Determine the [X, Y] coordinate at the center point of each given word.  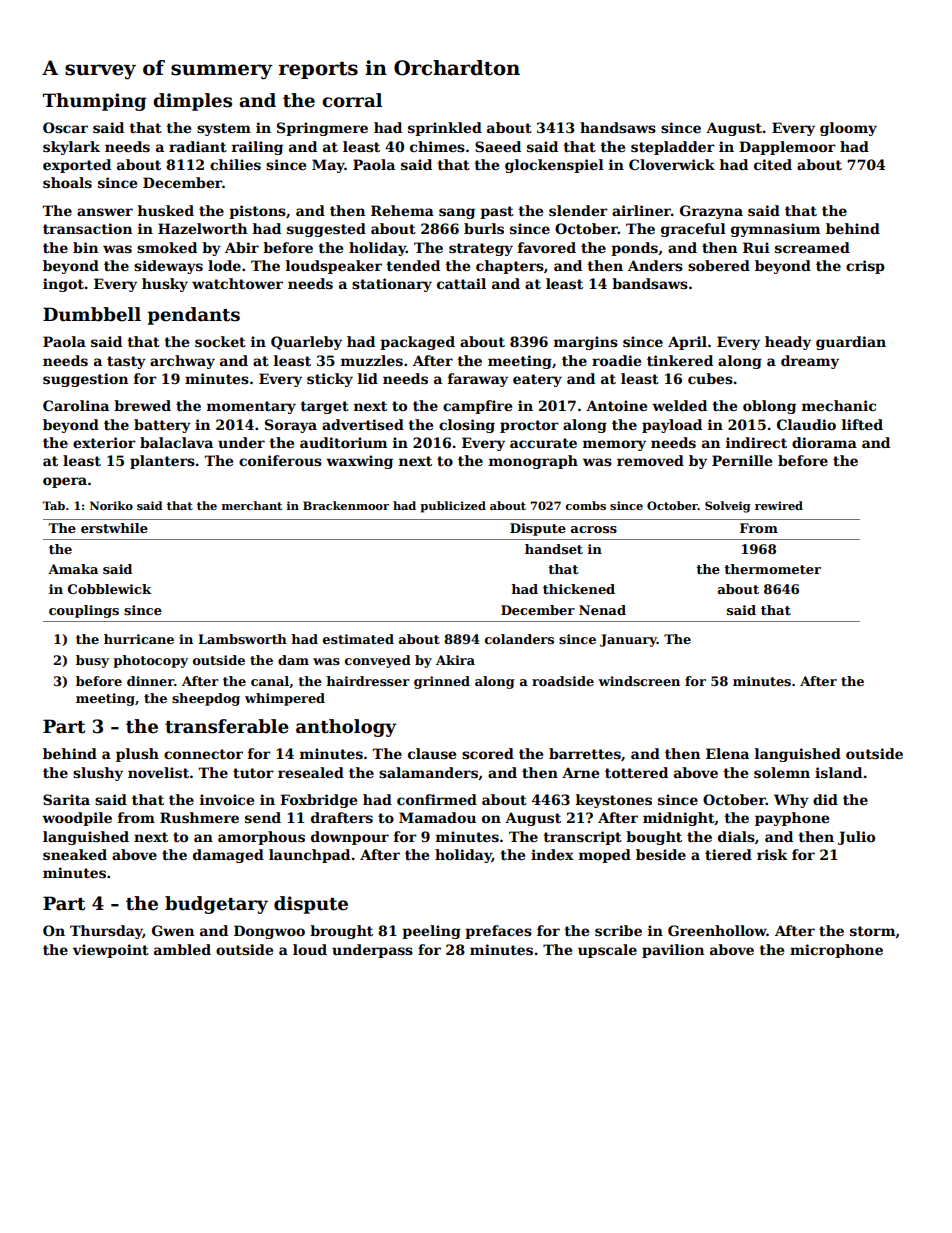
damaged [228, 856]
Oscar [65, 127]
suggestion [85, 380]
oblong [769, 407]
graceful [693, 230]
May [328, 166]
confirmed [437, 799]
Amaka [73, 569]
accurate [543, 443]
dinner [150, 681]
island [838, 772]
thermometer [772, 569]
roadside [563, 681]
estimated [358, 639]
